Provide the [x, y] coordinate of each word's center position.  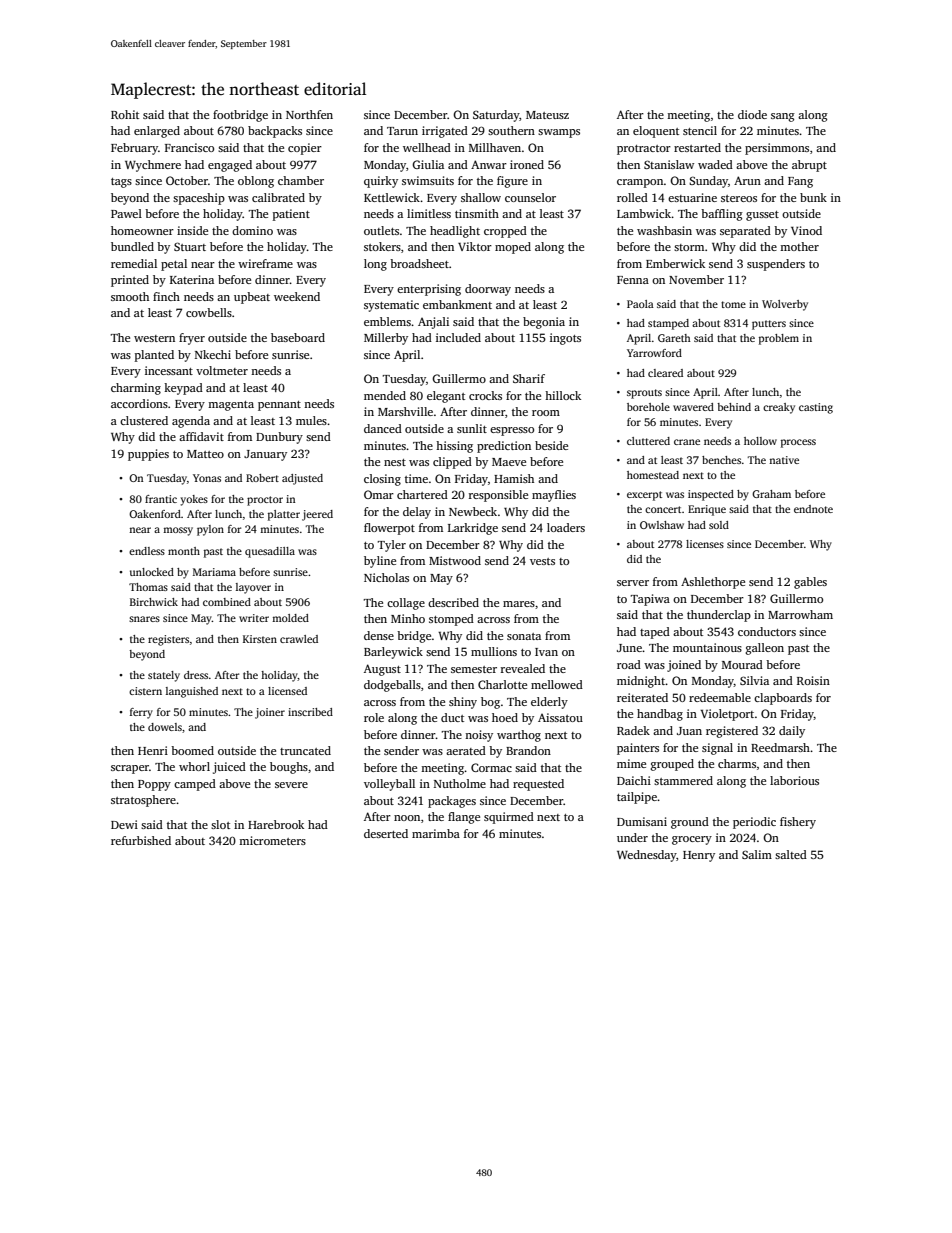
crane [687, 442]
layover [253, 588]
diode [752, 114]
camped [195, 785]
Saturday [496, 116]
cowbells [209, 312]
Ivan [546, 652]
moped [513, 248]
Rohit [125, 114]
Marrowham [800, 614]
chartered [422, 494]
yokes [194, 500]
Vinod [806, 230]
